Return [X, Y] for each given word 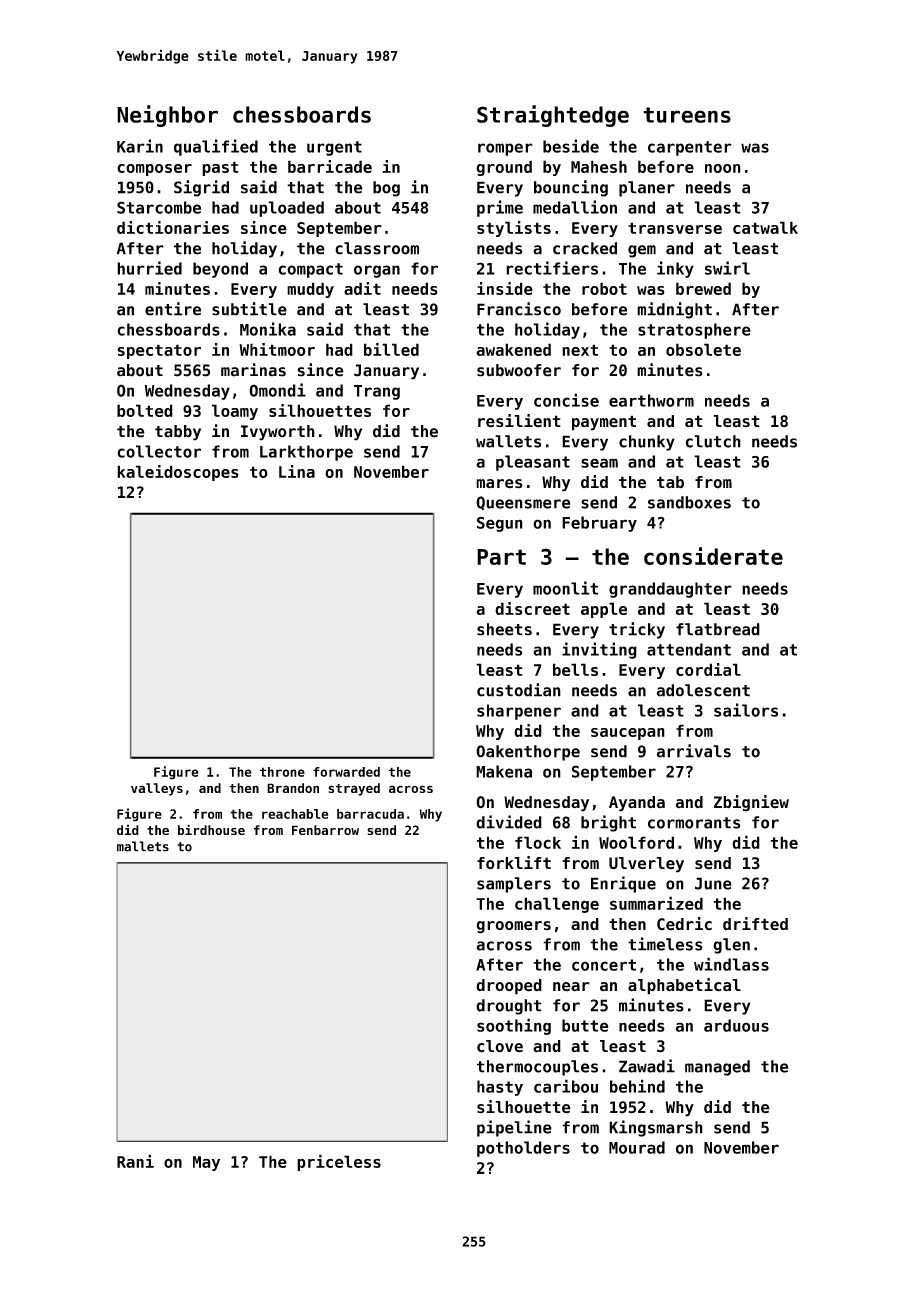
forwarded [346, 772]
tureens [687, 115]
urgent [334, 148]
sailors [746, 710]
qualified [216, 147]
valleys [157, 789]
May [206, 1163]
